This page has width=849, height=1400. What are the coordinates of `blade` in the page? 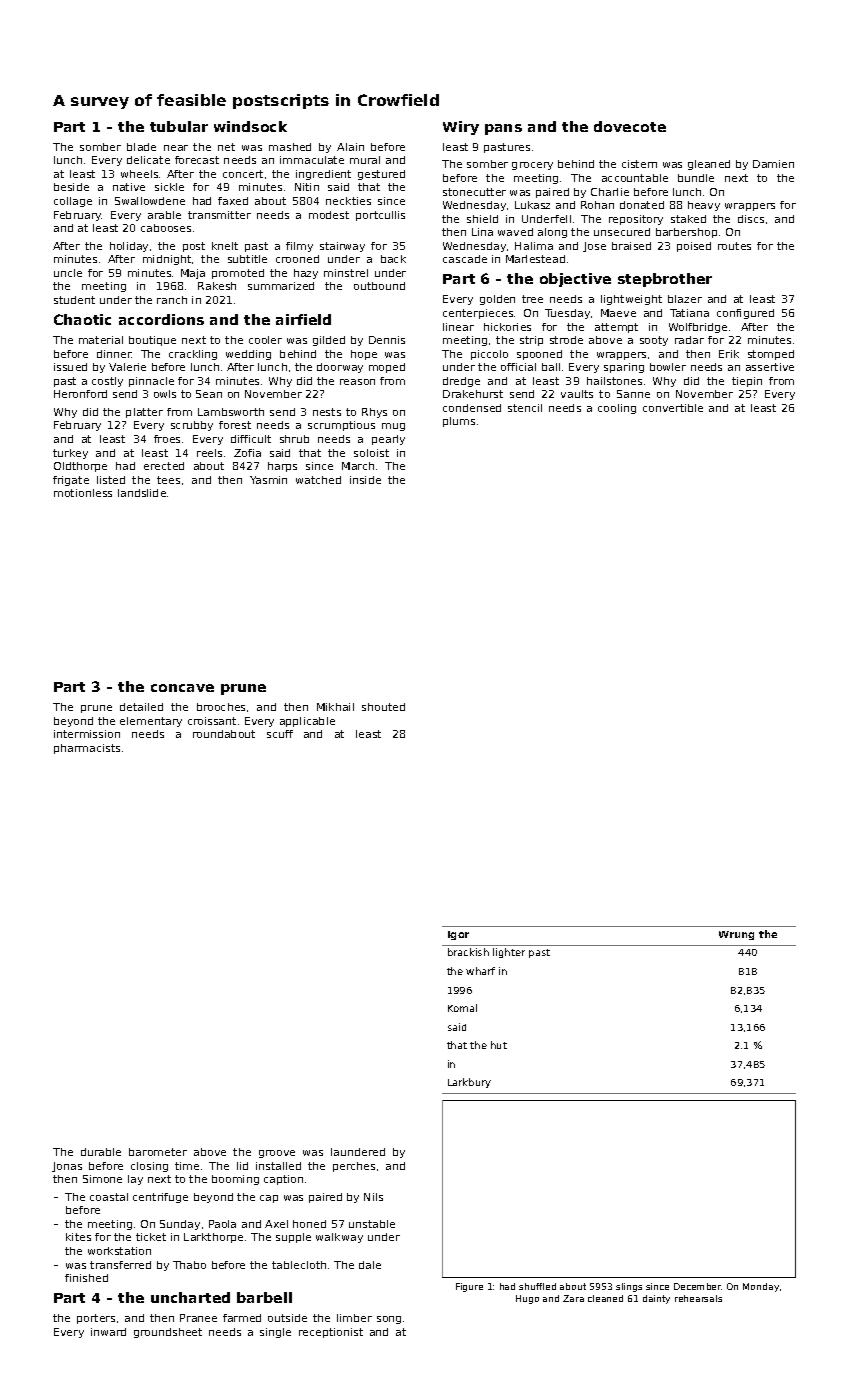 It's located at (141, 147).
